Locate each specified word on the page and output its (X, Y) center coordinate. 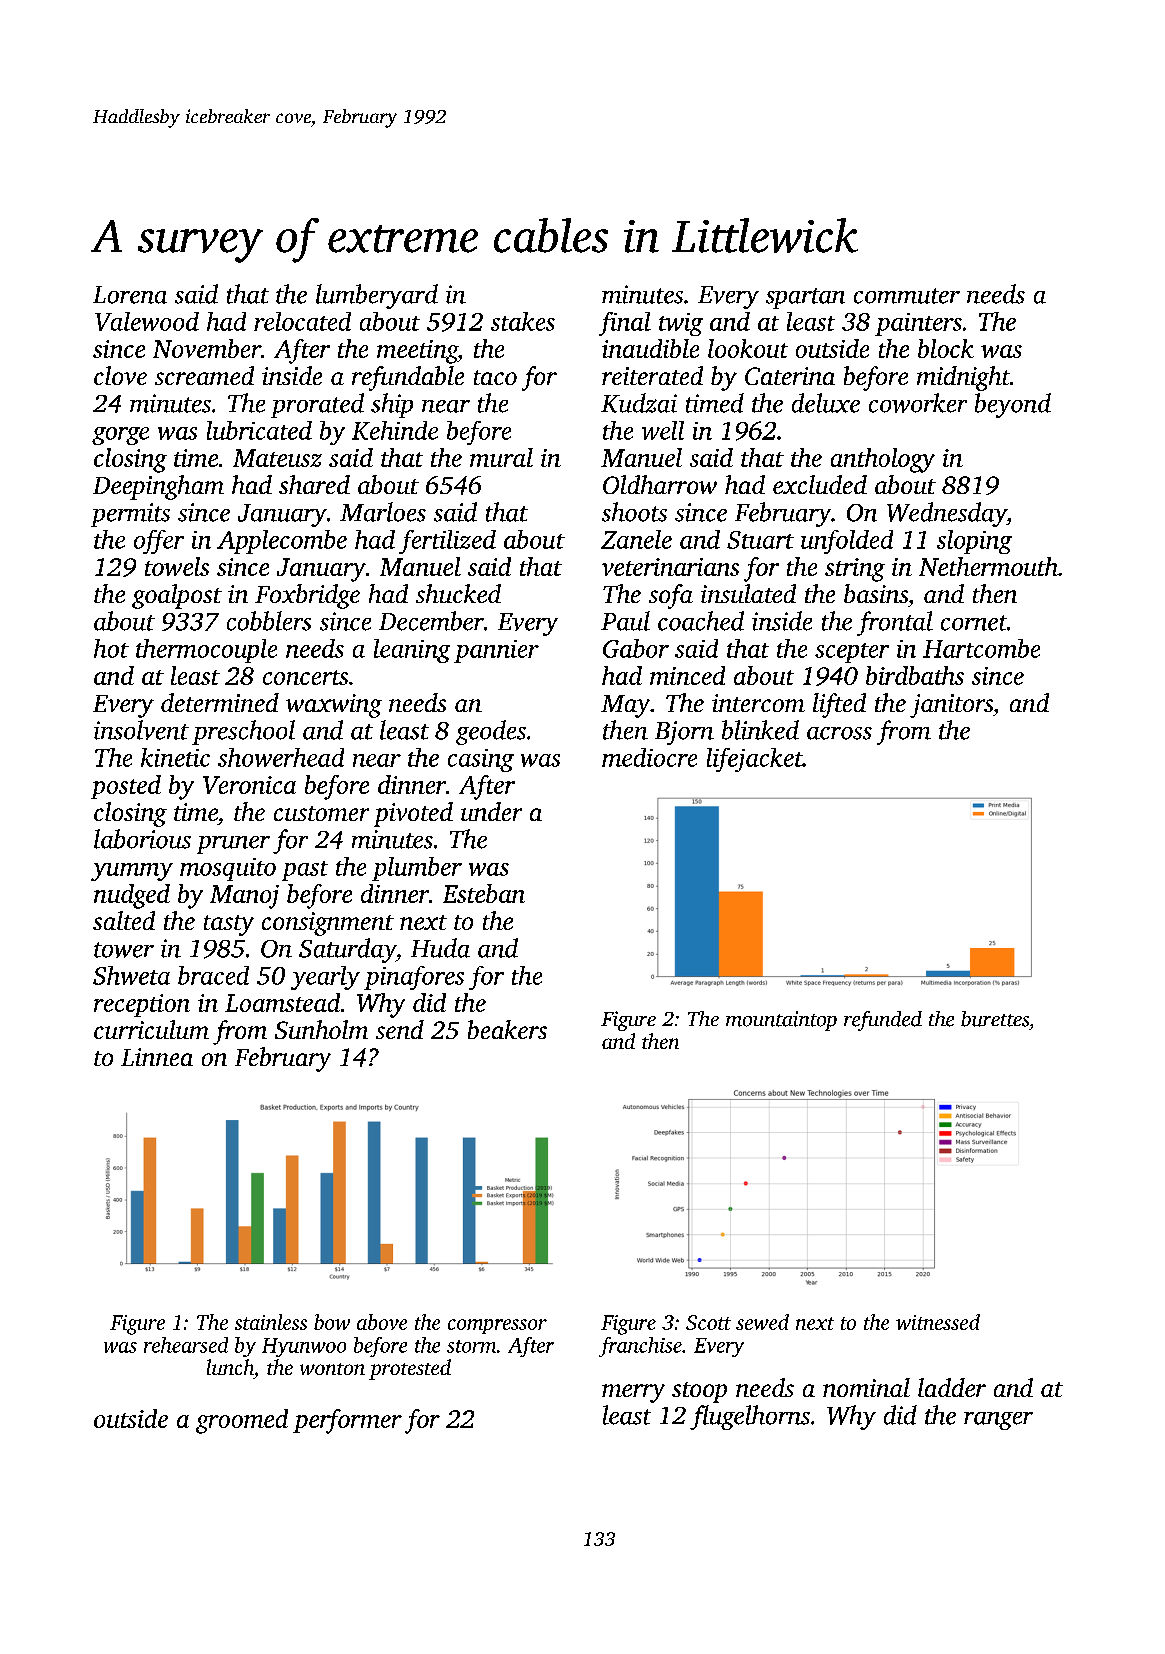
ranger (998, 1421)
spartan (805, 298)
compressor (497, 1326)
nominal (866, 1387)
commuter (907, 296)
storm (471, 1346)
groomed (242, 1421)
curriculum (151, 1029)
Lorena (130, 295)
